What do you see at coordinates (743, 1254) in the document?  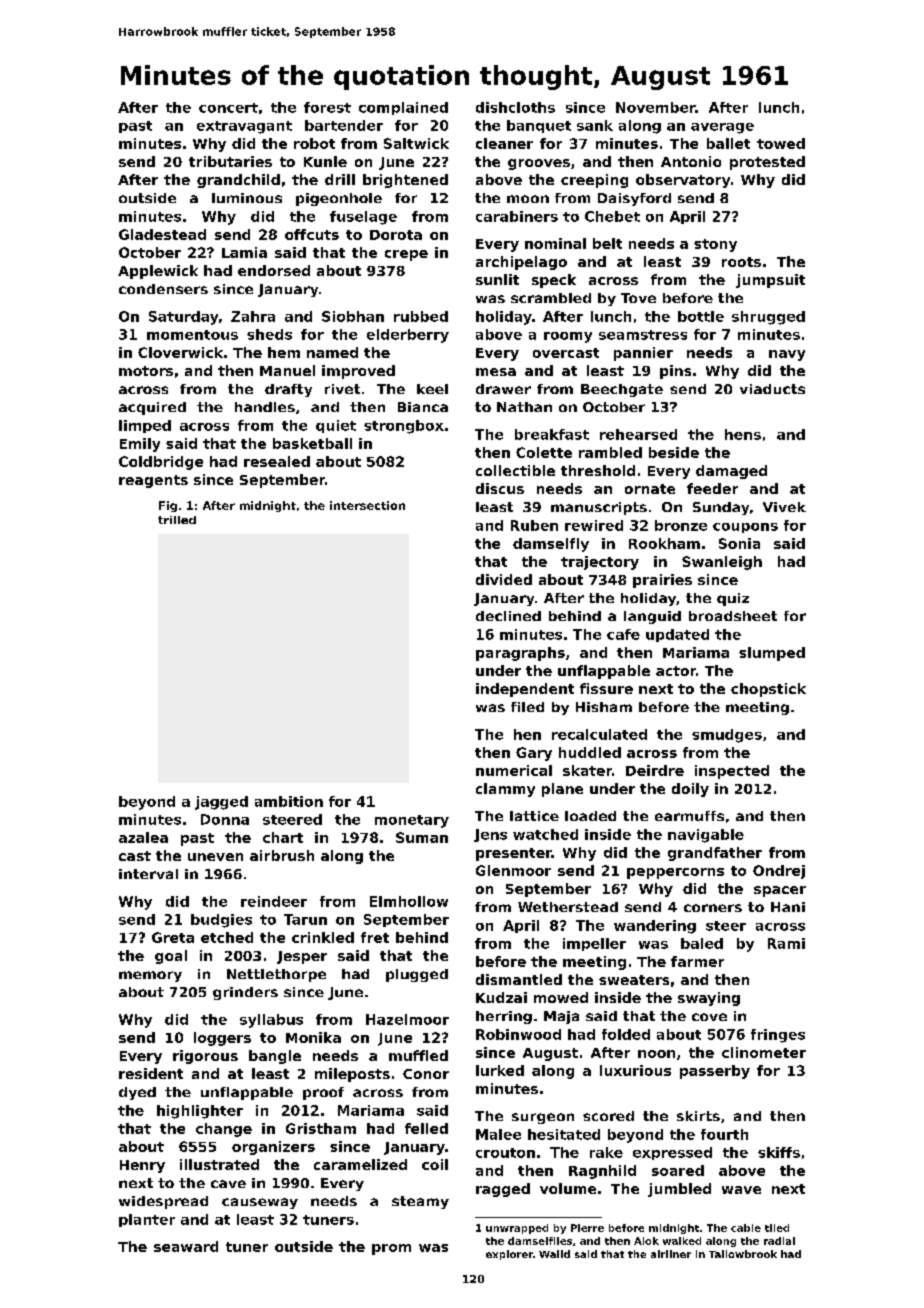 I see `Tallowbrook` at bounding box center [743, 1254].
